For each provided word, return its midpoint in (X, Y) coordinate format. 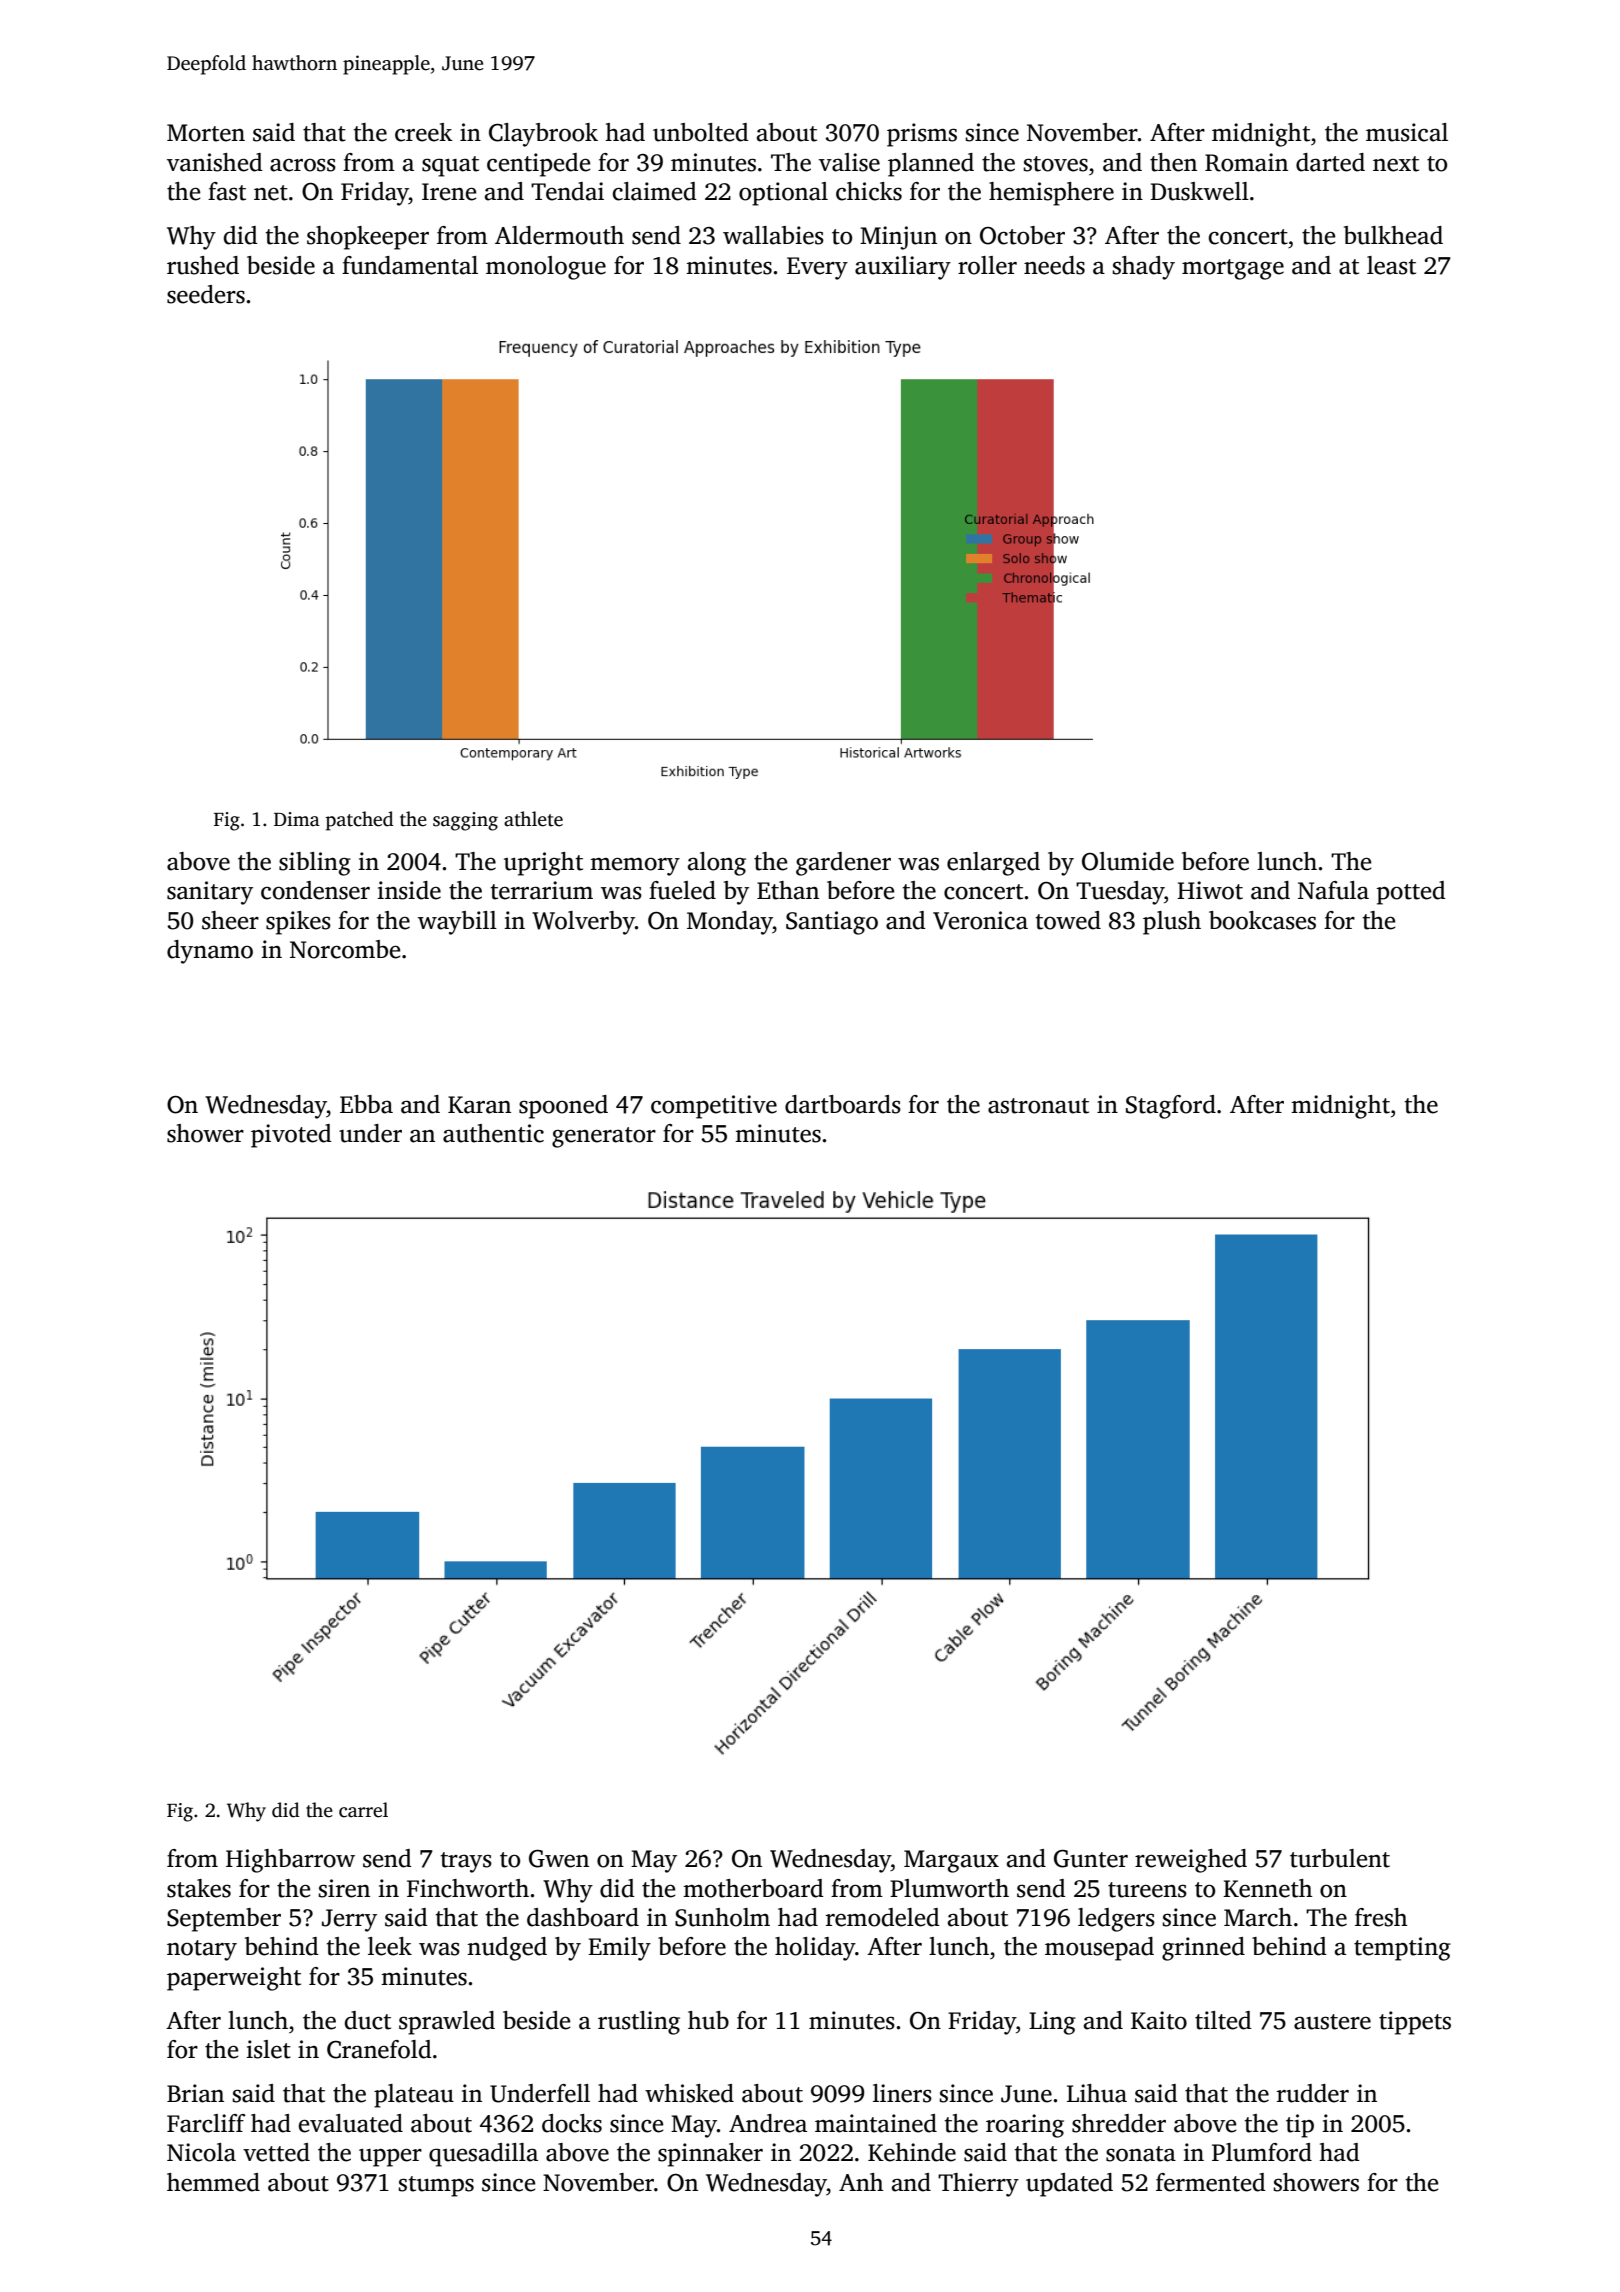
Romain (1246, 162)
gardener (843, 864)
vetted (276, 2152)
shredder (1119, 2123)
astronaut (1038, 1106)
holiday (815, 1949)
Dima (297, 819)
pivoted (291, 1136)
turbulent (1340, 1858)
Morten (206, 133)
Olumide (1128, 861)
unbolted (701, 132)
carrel (363, 1810)
